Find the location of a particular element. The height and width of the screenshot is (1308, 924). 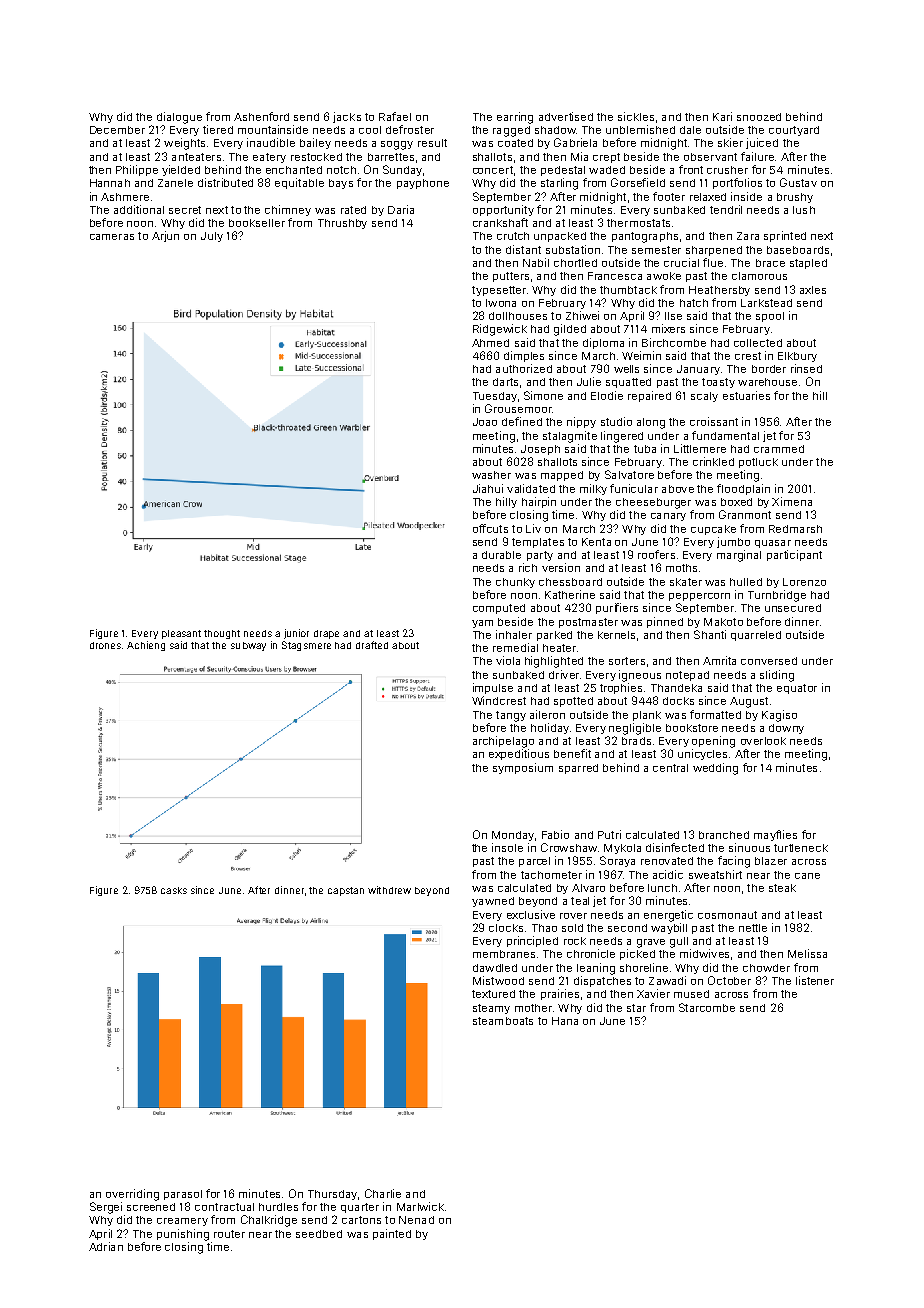

thought is located at coordinates (222, 634).
